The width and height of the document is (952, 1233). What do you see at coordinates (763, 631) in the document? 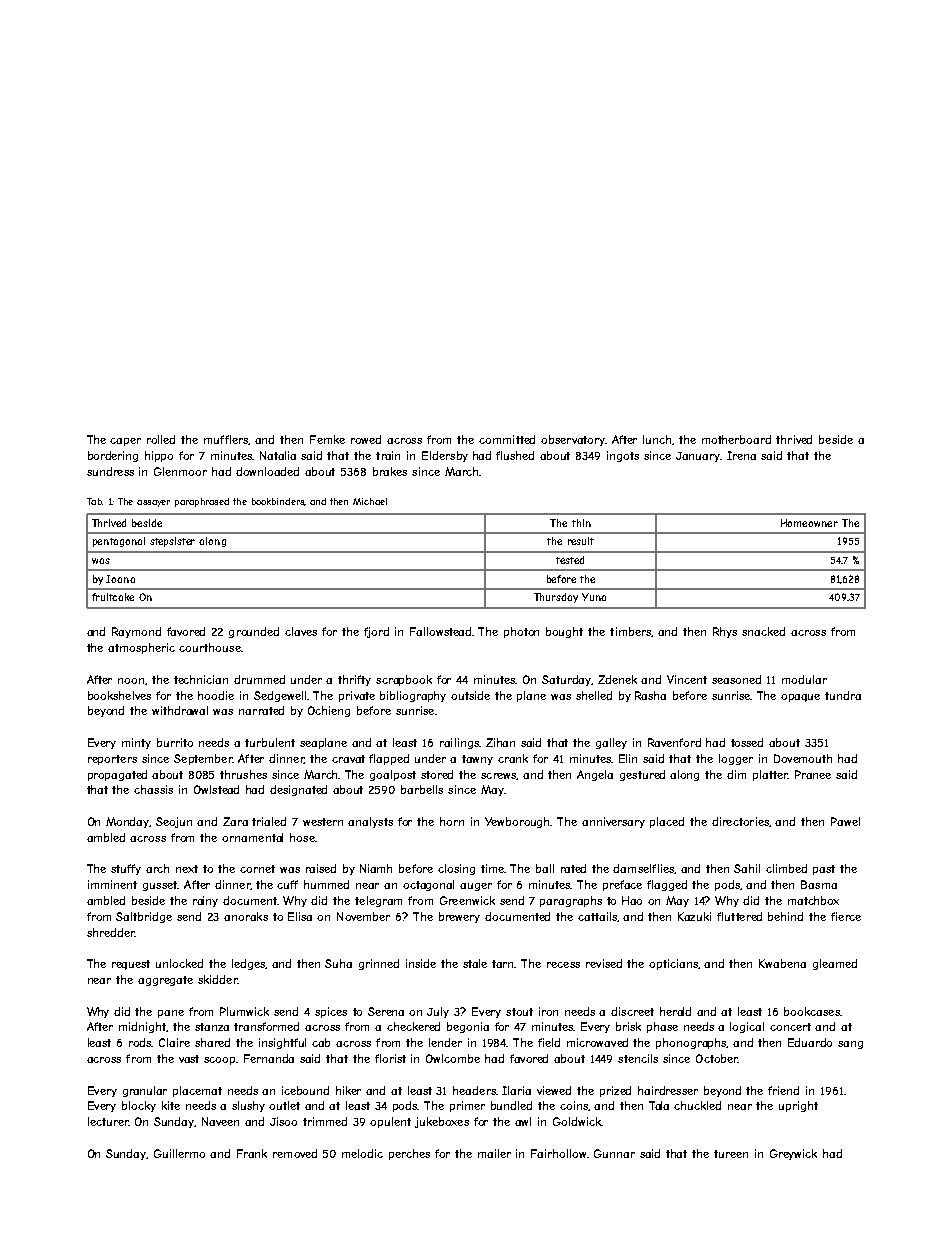
I see `snacked` at bounding box center [763, 631].
